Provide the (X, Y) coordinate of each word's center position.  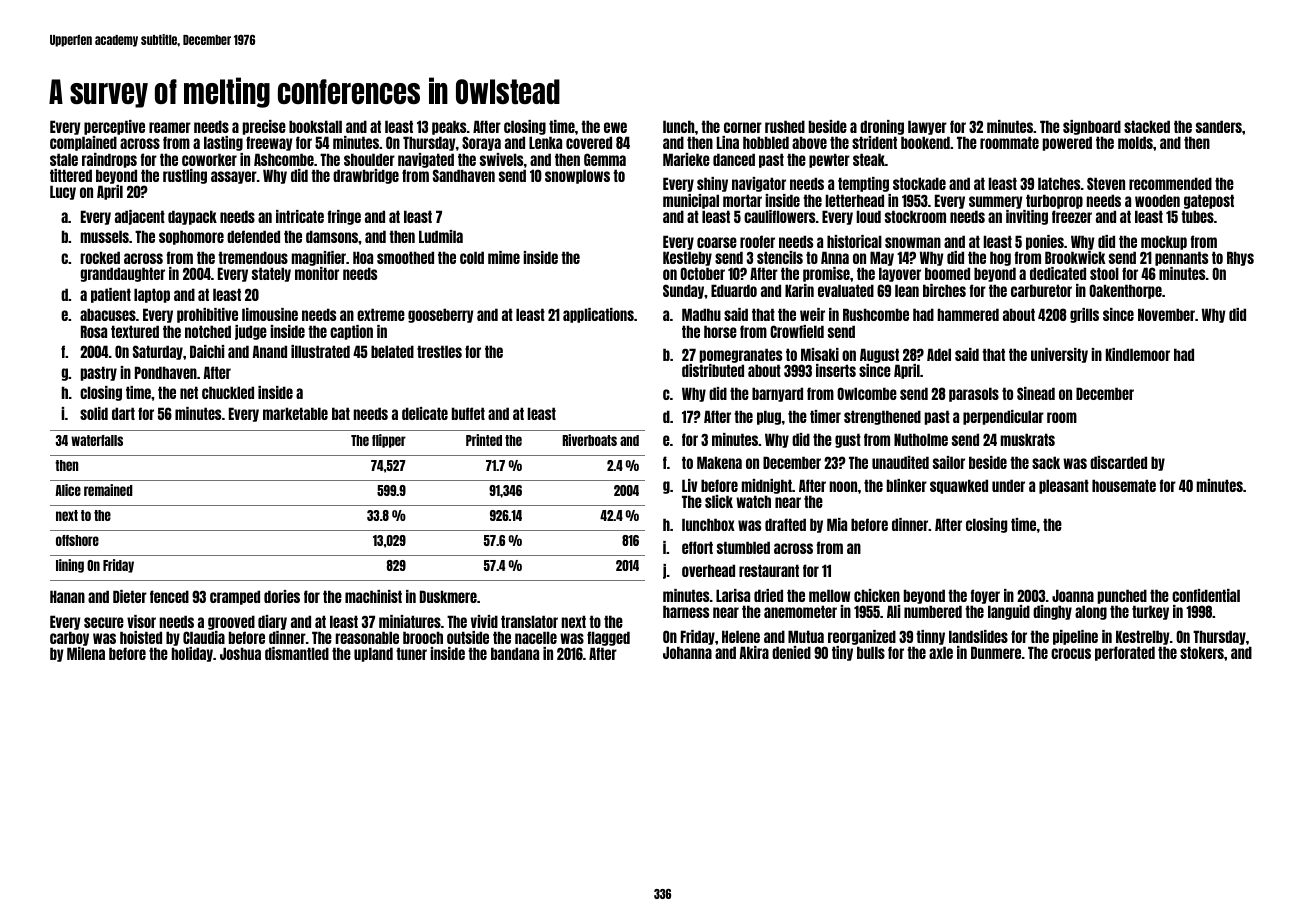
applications (598, 315)
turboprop (1054, 201)
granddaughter (122, 274)
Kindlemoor (1138, 354)
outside (468, 637)
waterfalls (97, 440)
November (1166, 314)
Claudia (204, 637)
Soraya (481, 143)
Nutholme (921, 439)
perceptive (114, 127)
